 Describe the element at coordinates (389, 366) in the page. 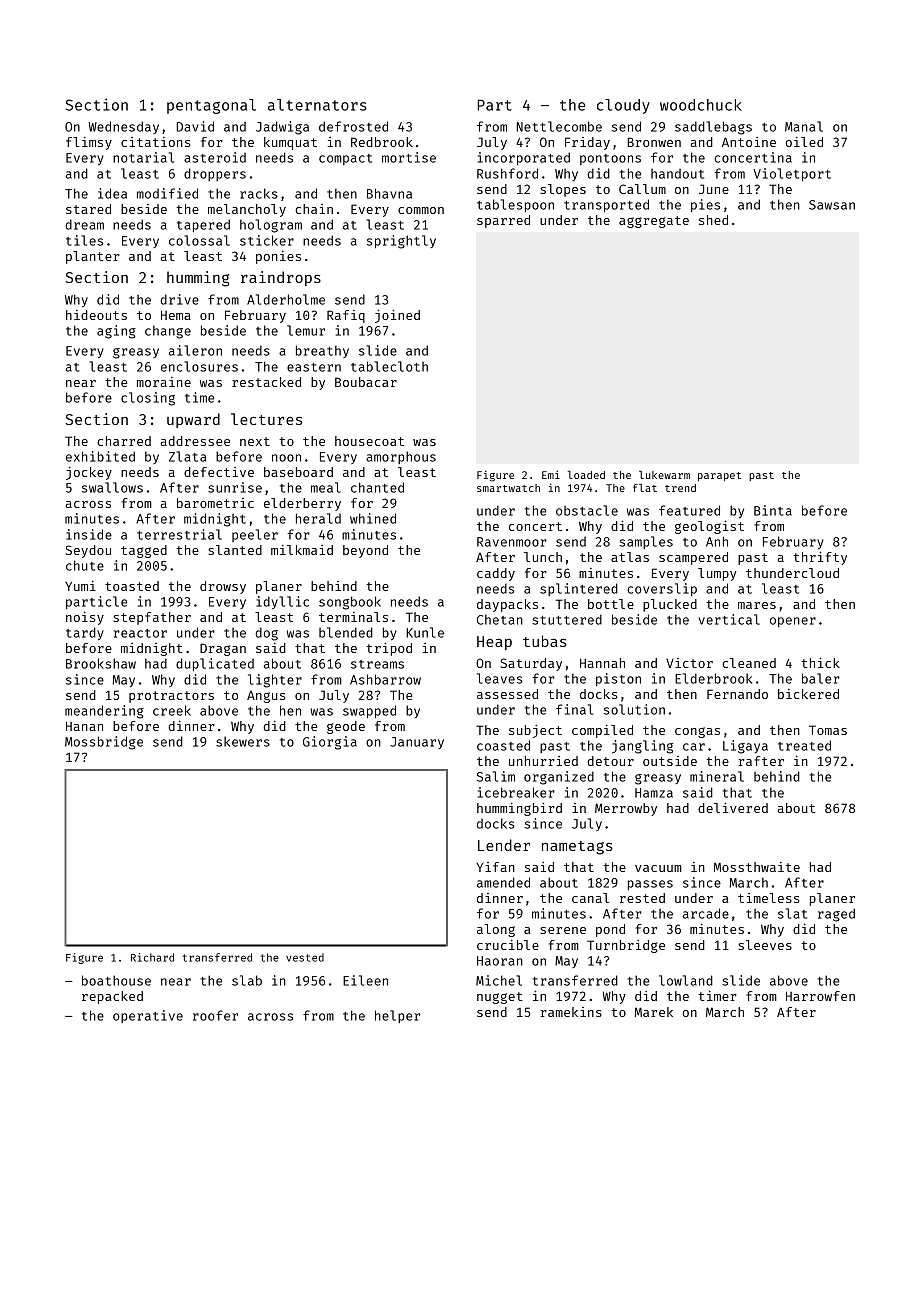

I see `tablecloth` at that location.
